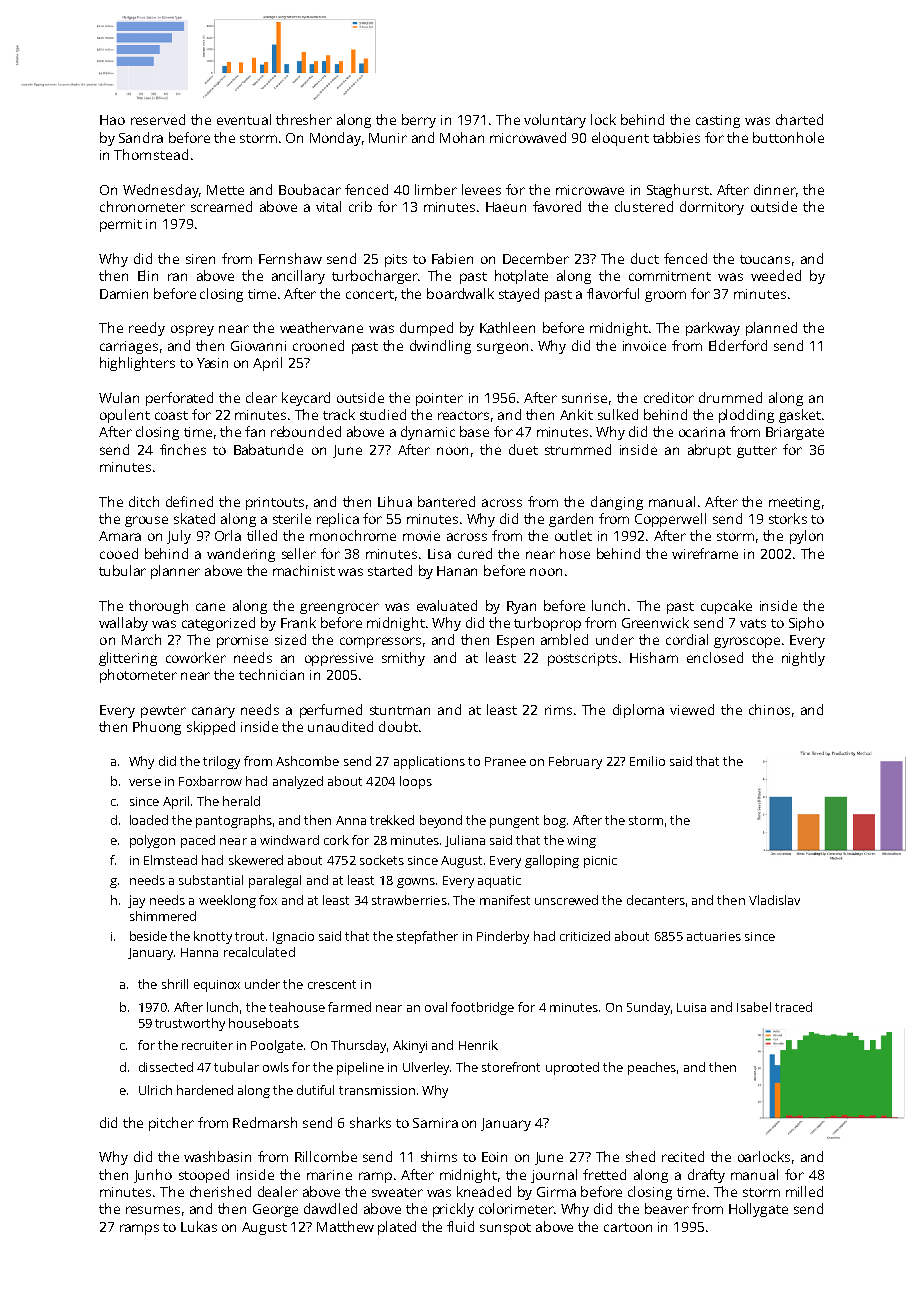 Image resolution: width=924 pixels, height=1308 pixels. Describe the element at coordinates (397, 1192) in the document. I see `sweater` at that location.
